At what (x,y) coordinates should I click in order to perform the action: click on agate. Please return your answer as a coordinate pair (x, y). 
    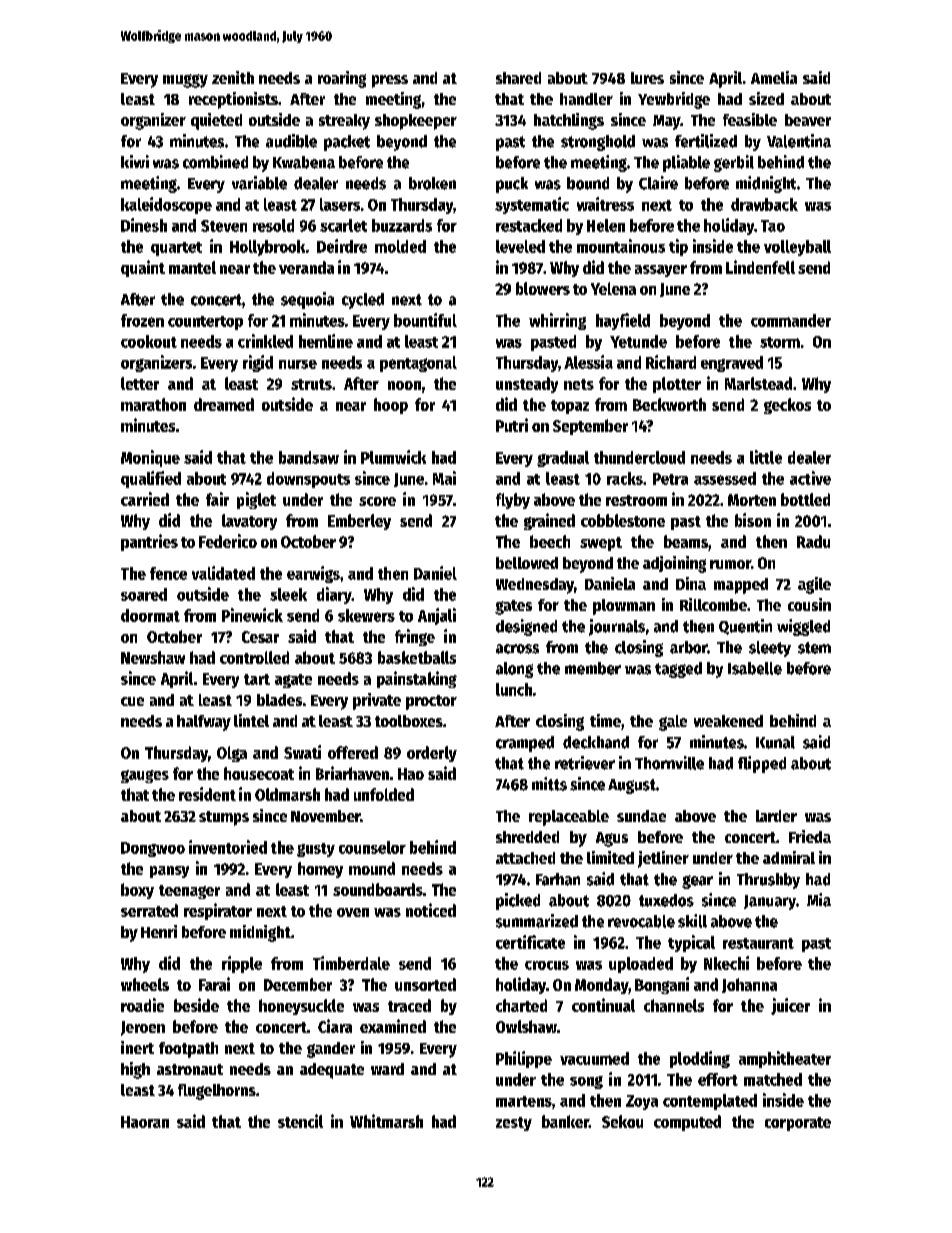
    Looking at the image, I should click on (293, 681).
